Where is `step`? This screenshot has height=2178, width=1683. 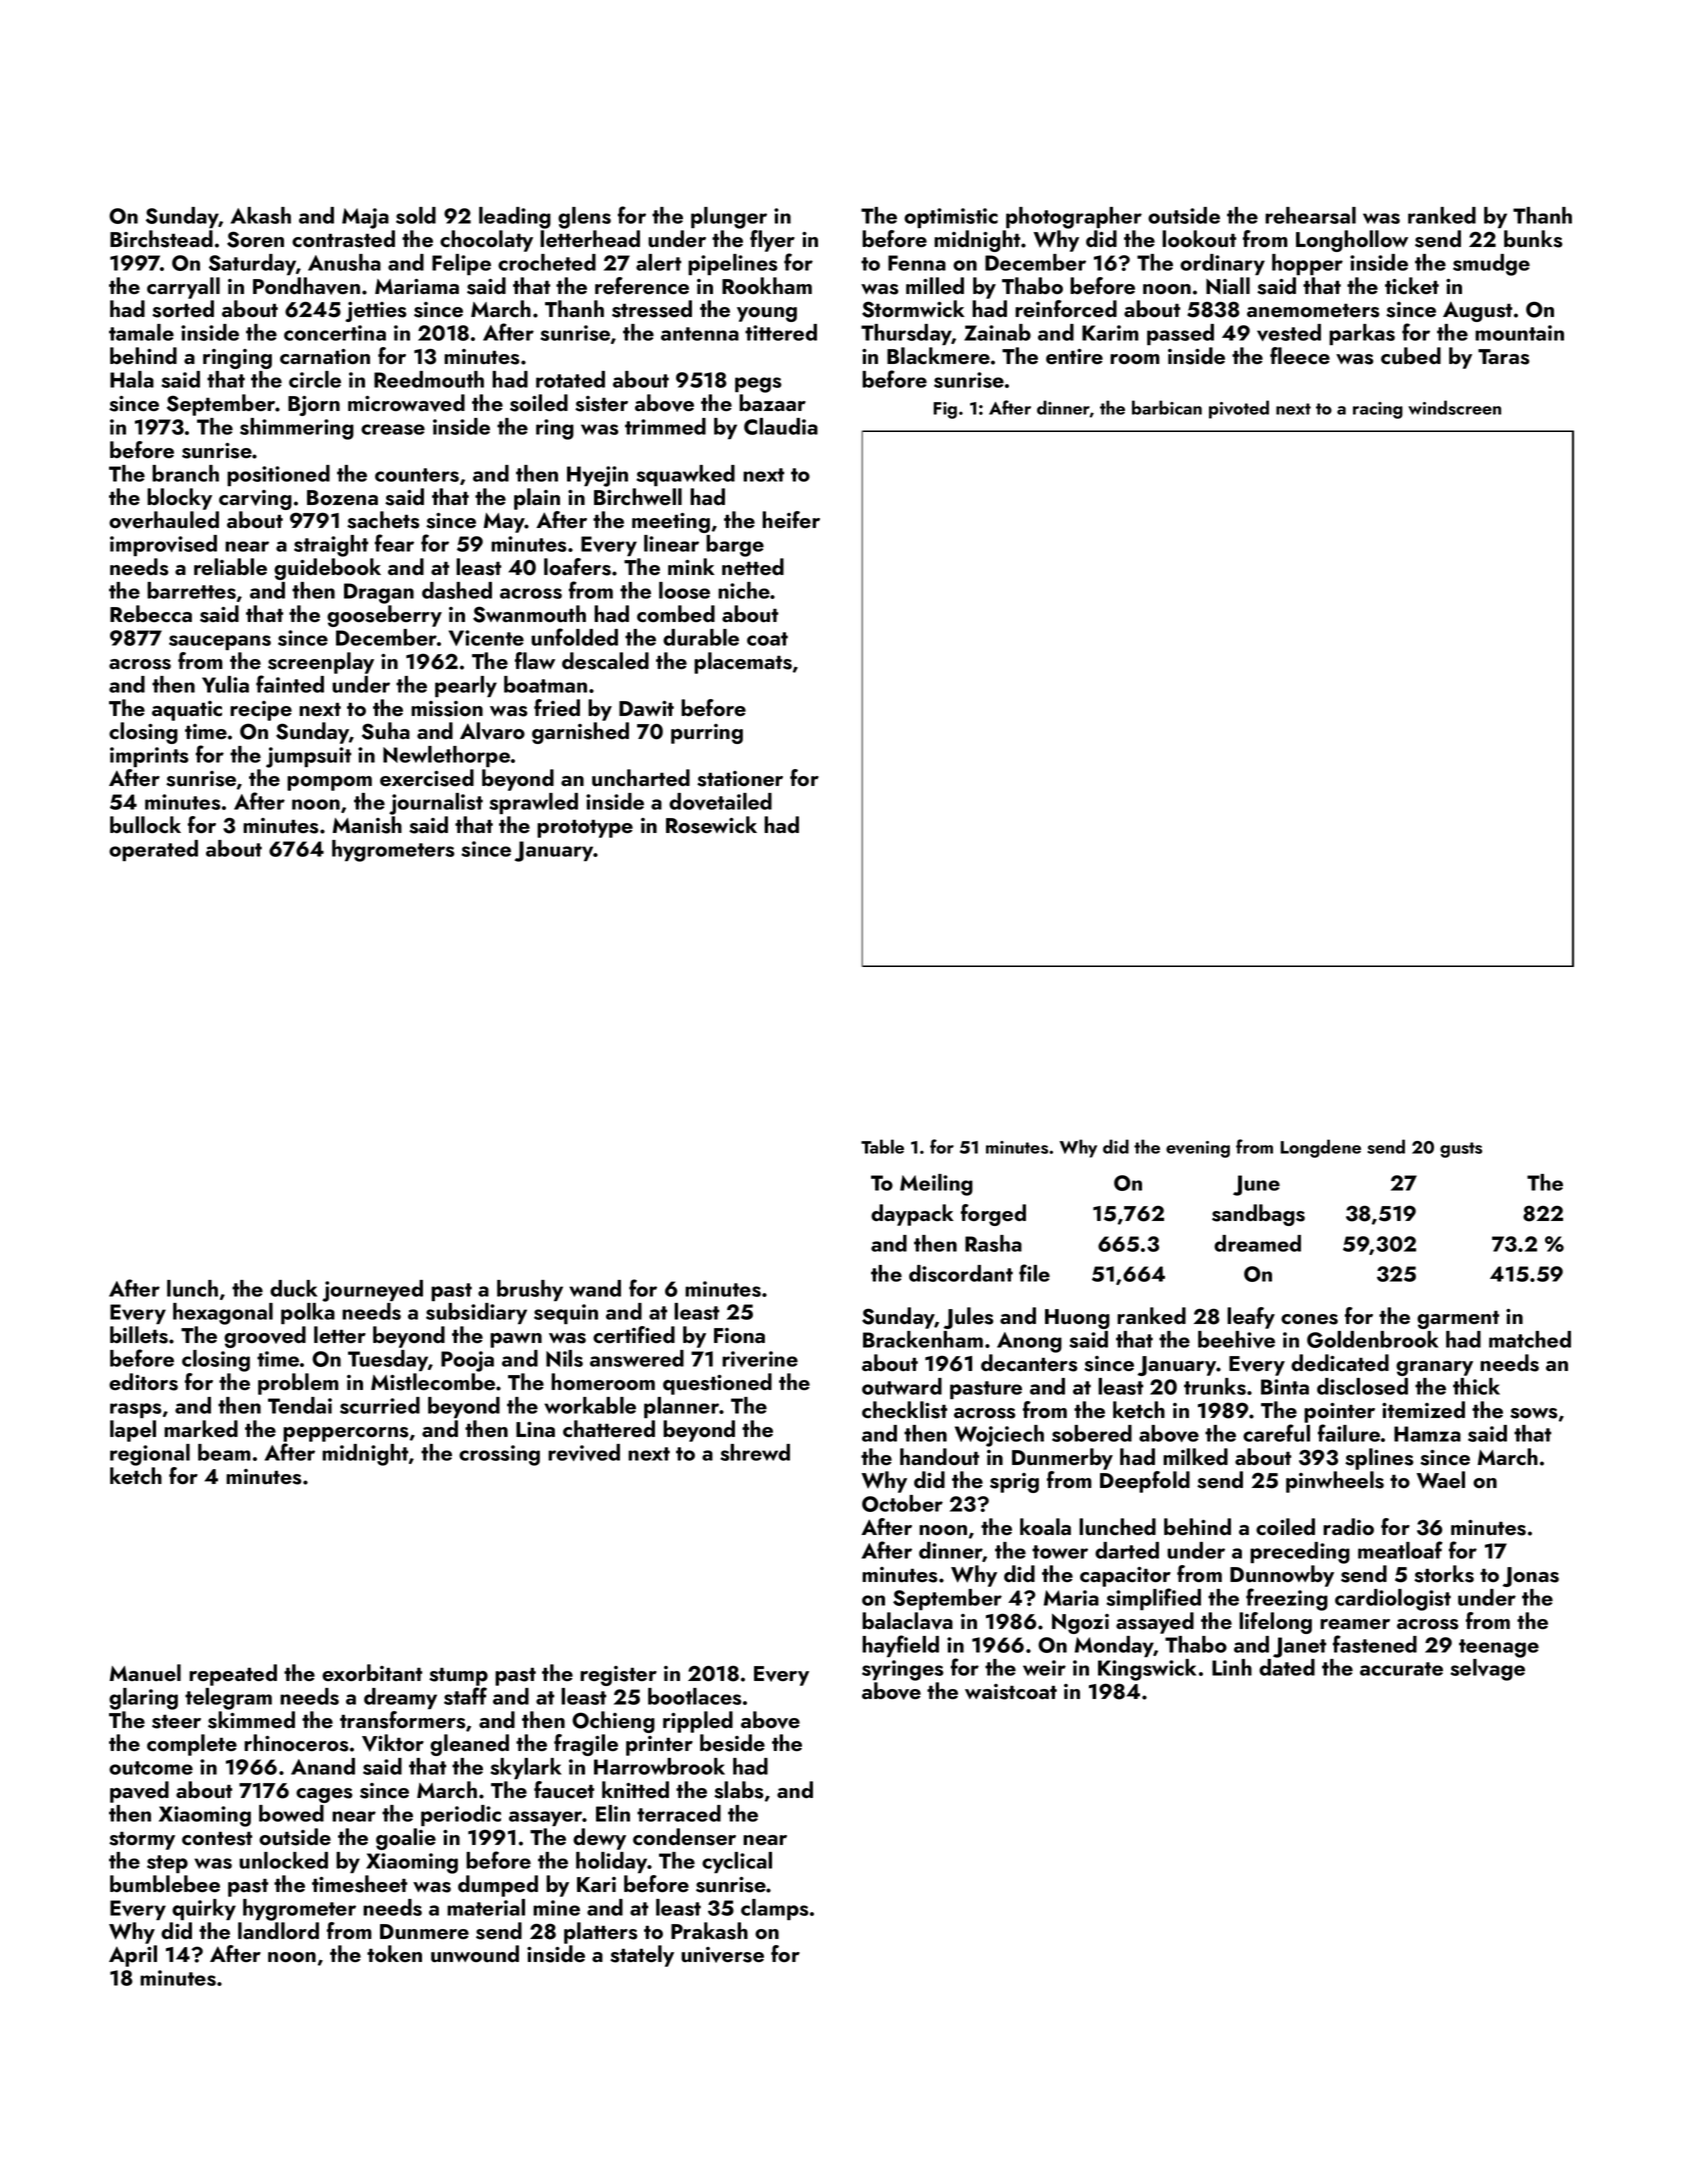 step is located at coordinates (167, 1864).
